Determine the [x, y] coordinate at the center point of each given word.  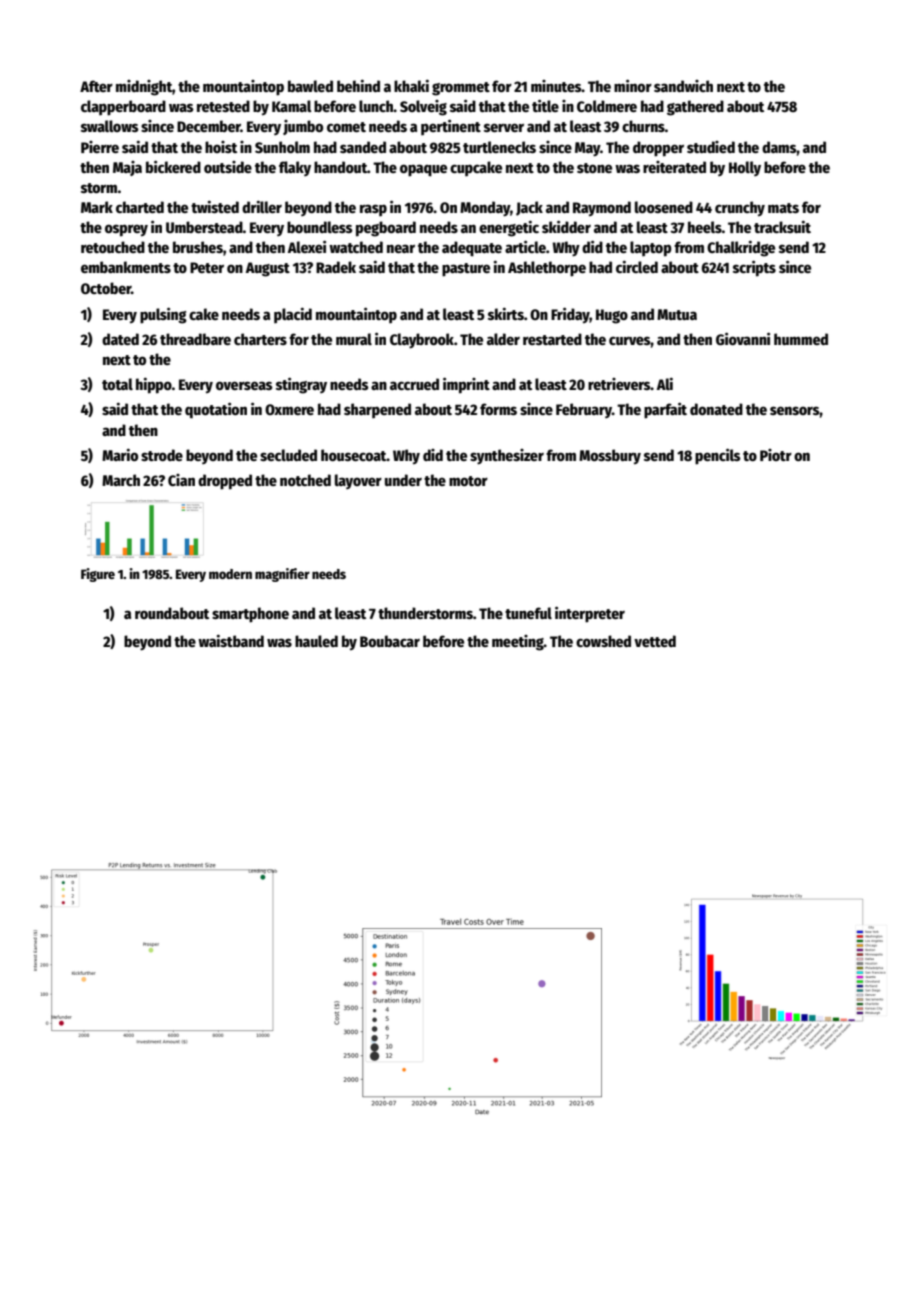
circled [637, 266]
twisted [215, 206]
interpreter [590, 614]
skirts [506, 313]
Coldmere [607, 106]
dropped [225, 482]
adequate [472, 249]
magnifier [282, 575]
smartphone [250, 615]
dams [779, 147]
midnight [144, 88]
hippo [154, 385]
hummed [801, 339]
